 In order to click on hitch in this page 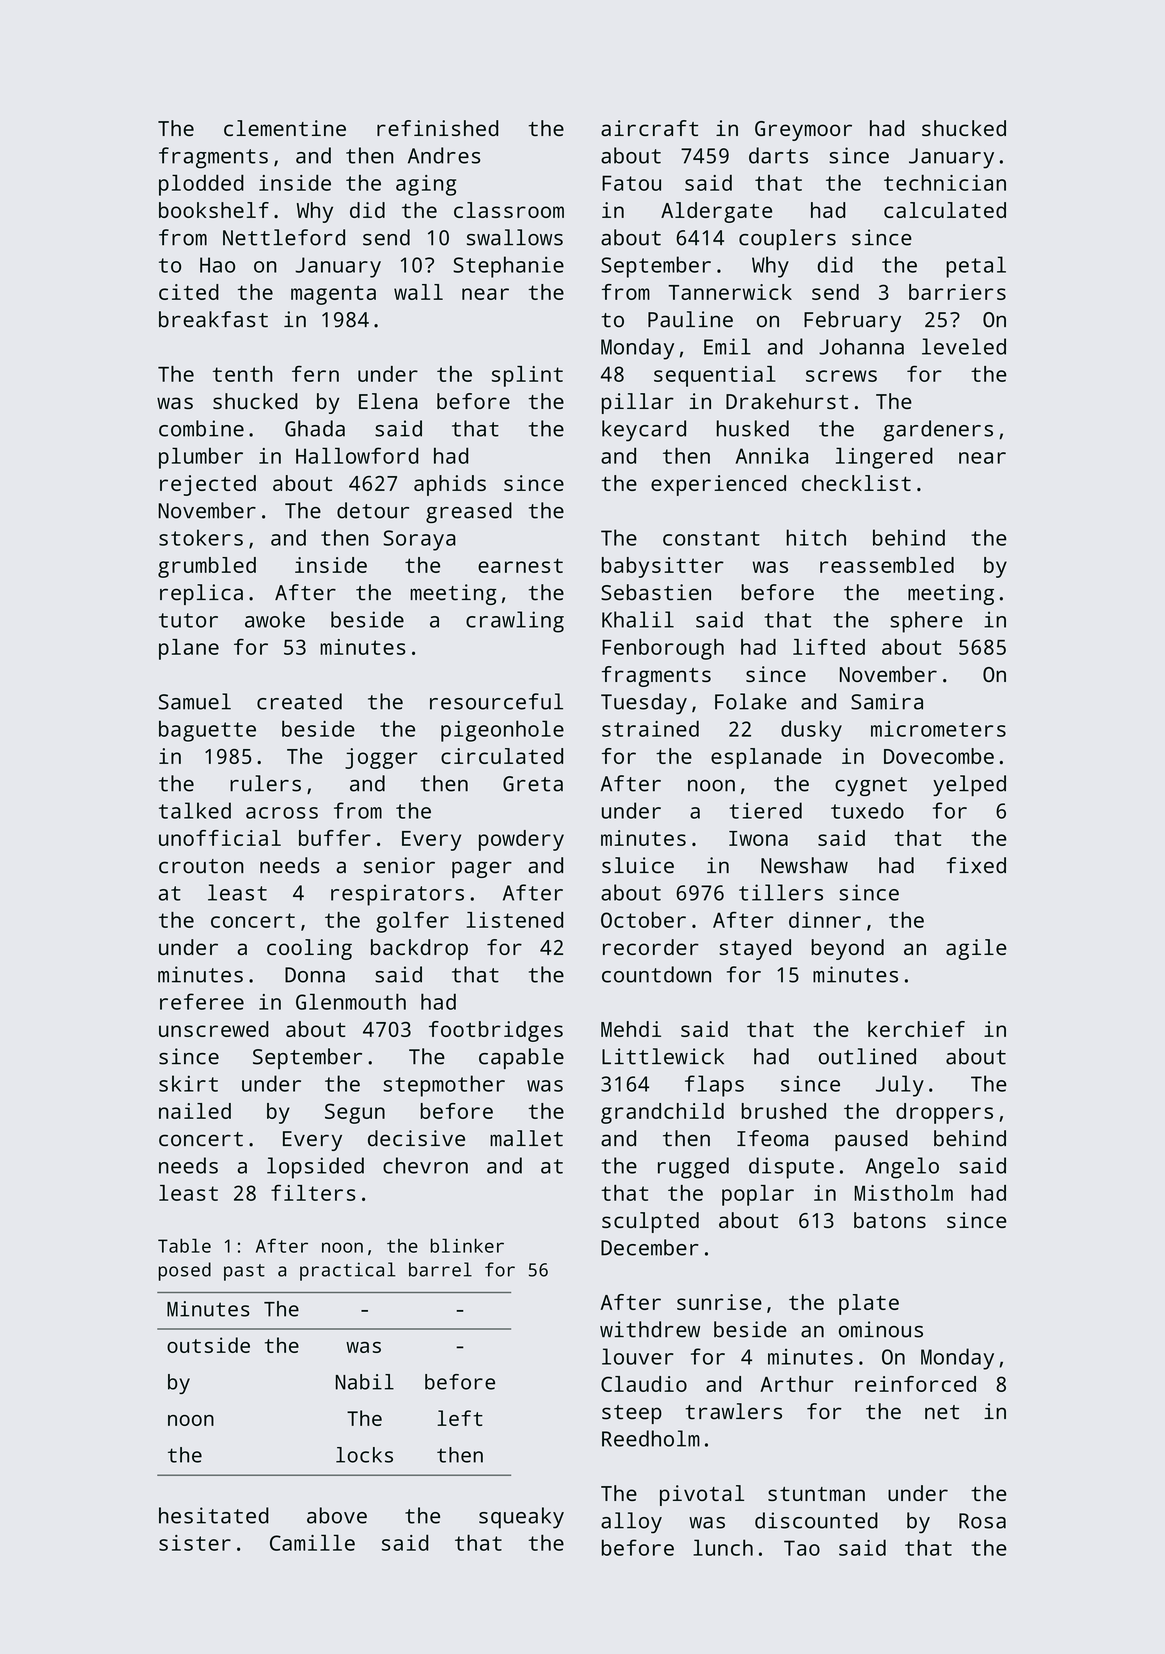, I will do `click(816, 537)`.
